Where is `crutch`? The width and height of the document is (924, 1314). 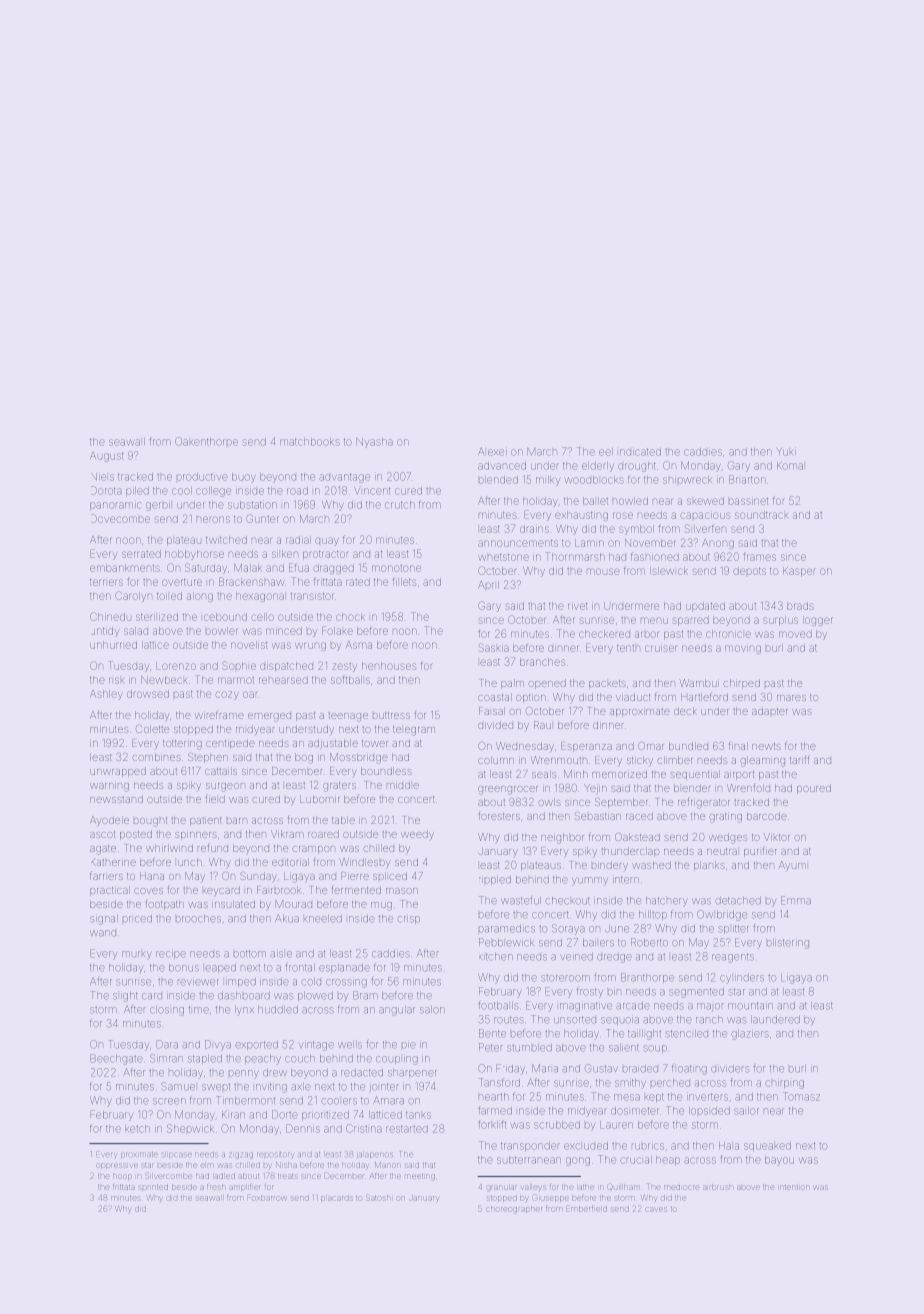
crutch is located at coordinates (399, 505).
